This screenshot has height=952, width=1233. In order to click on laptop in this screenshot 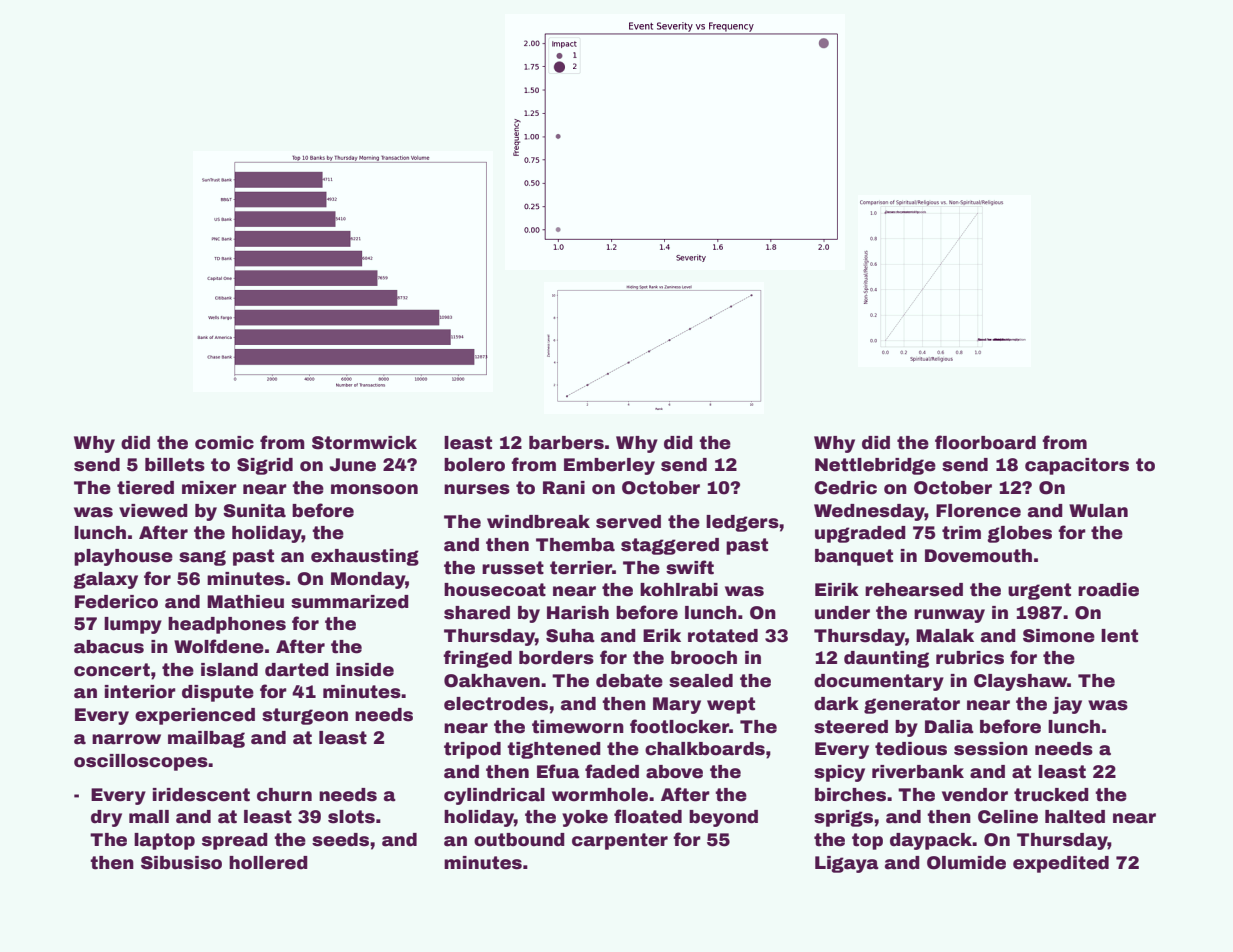, I will do `click(164, 841)`.
